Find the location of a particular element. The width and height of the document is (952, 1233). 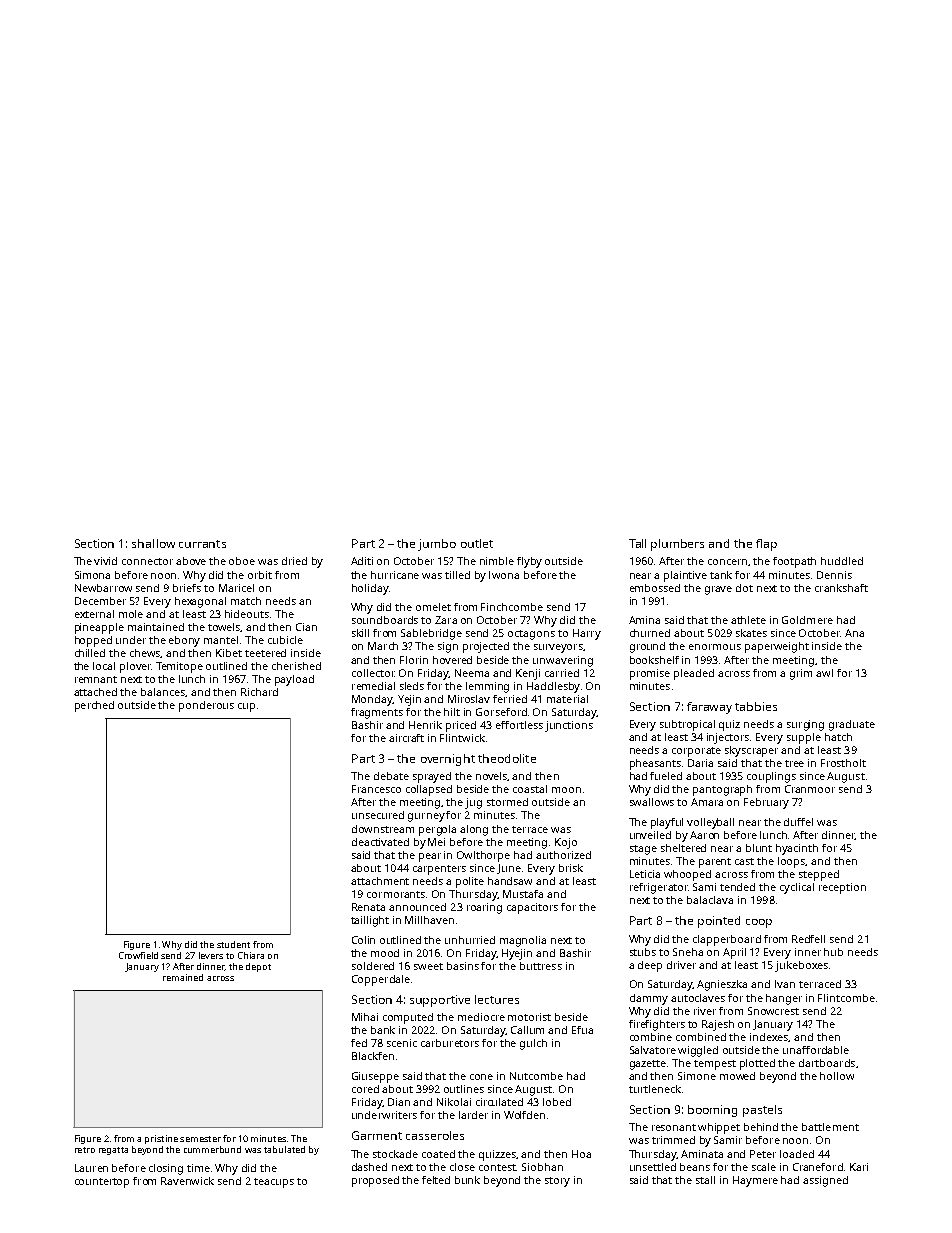

capacitors is located at coordinates (532, 908).
